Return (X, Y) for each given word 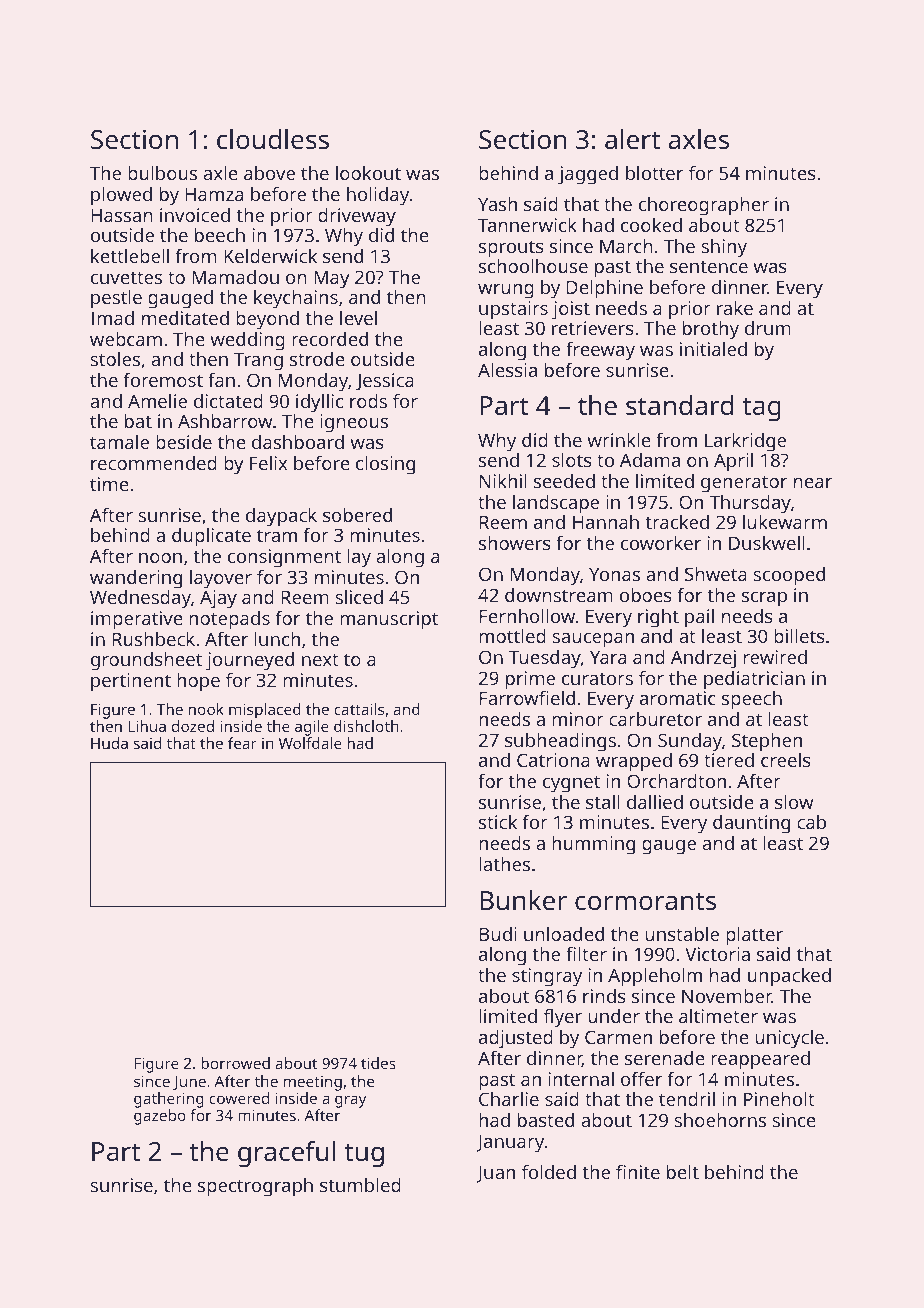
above (269, 173)
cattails (359, 709)
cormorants (645, 901)
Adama (650, 460)
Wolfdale (310, 743)
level (358, 318)
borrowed (235, 1063)
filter (586, 954)
